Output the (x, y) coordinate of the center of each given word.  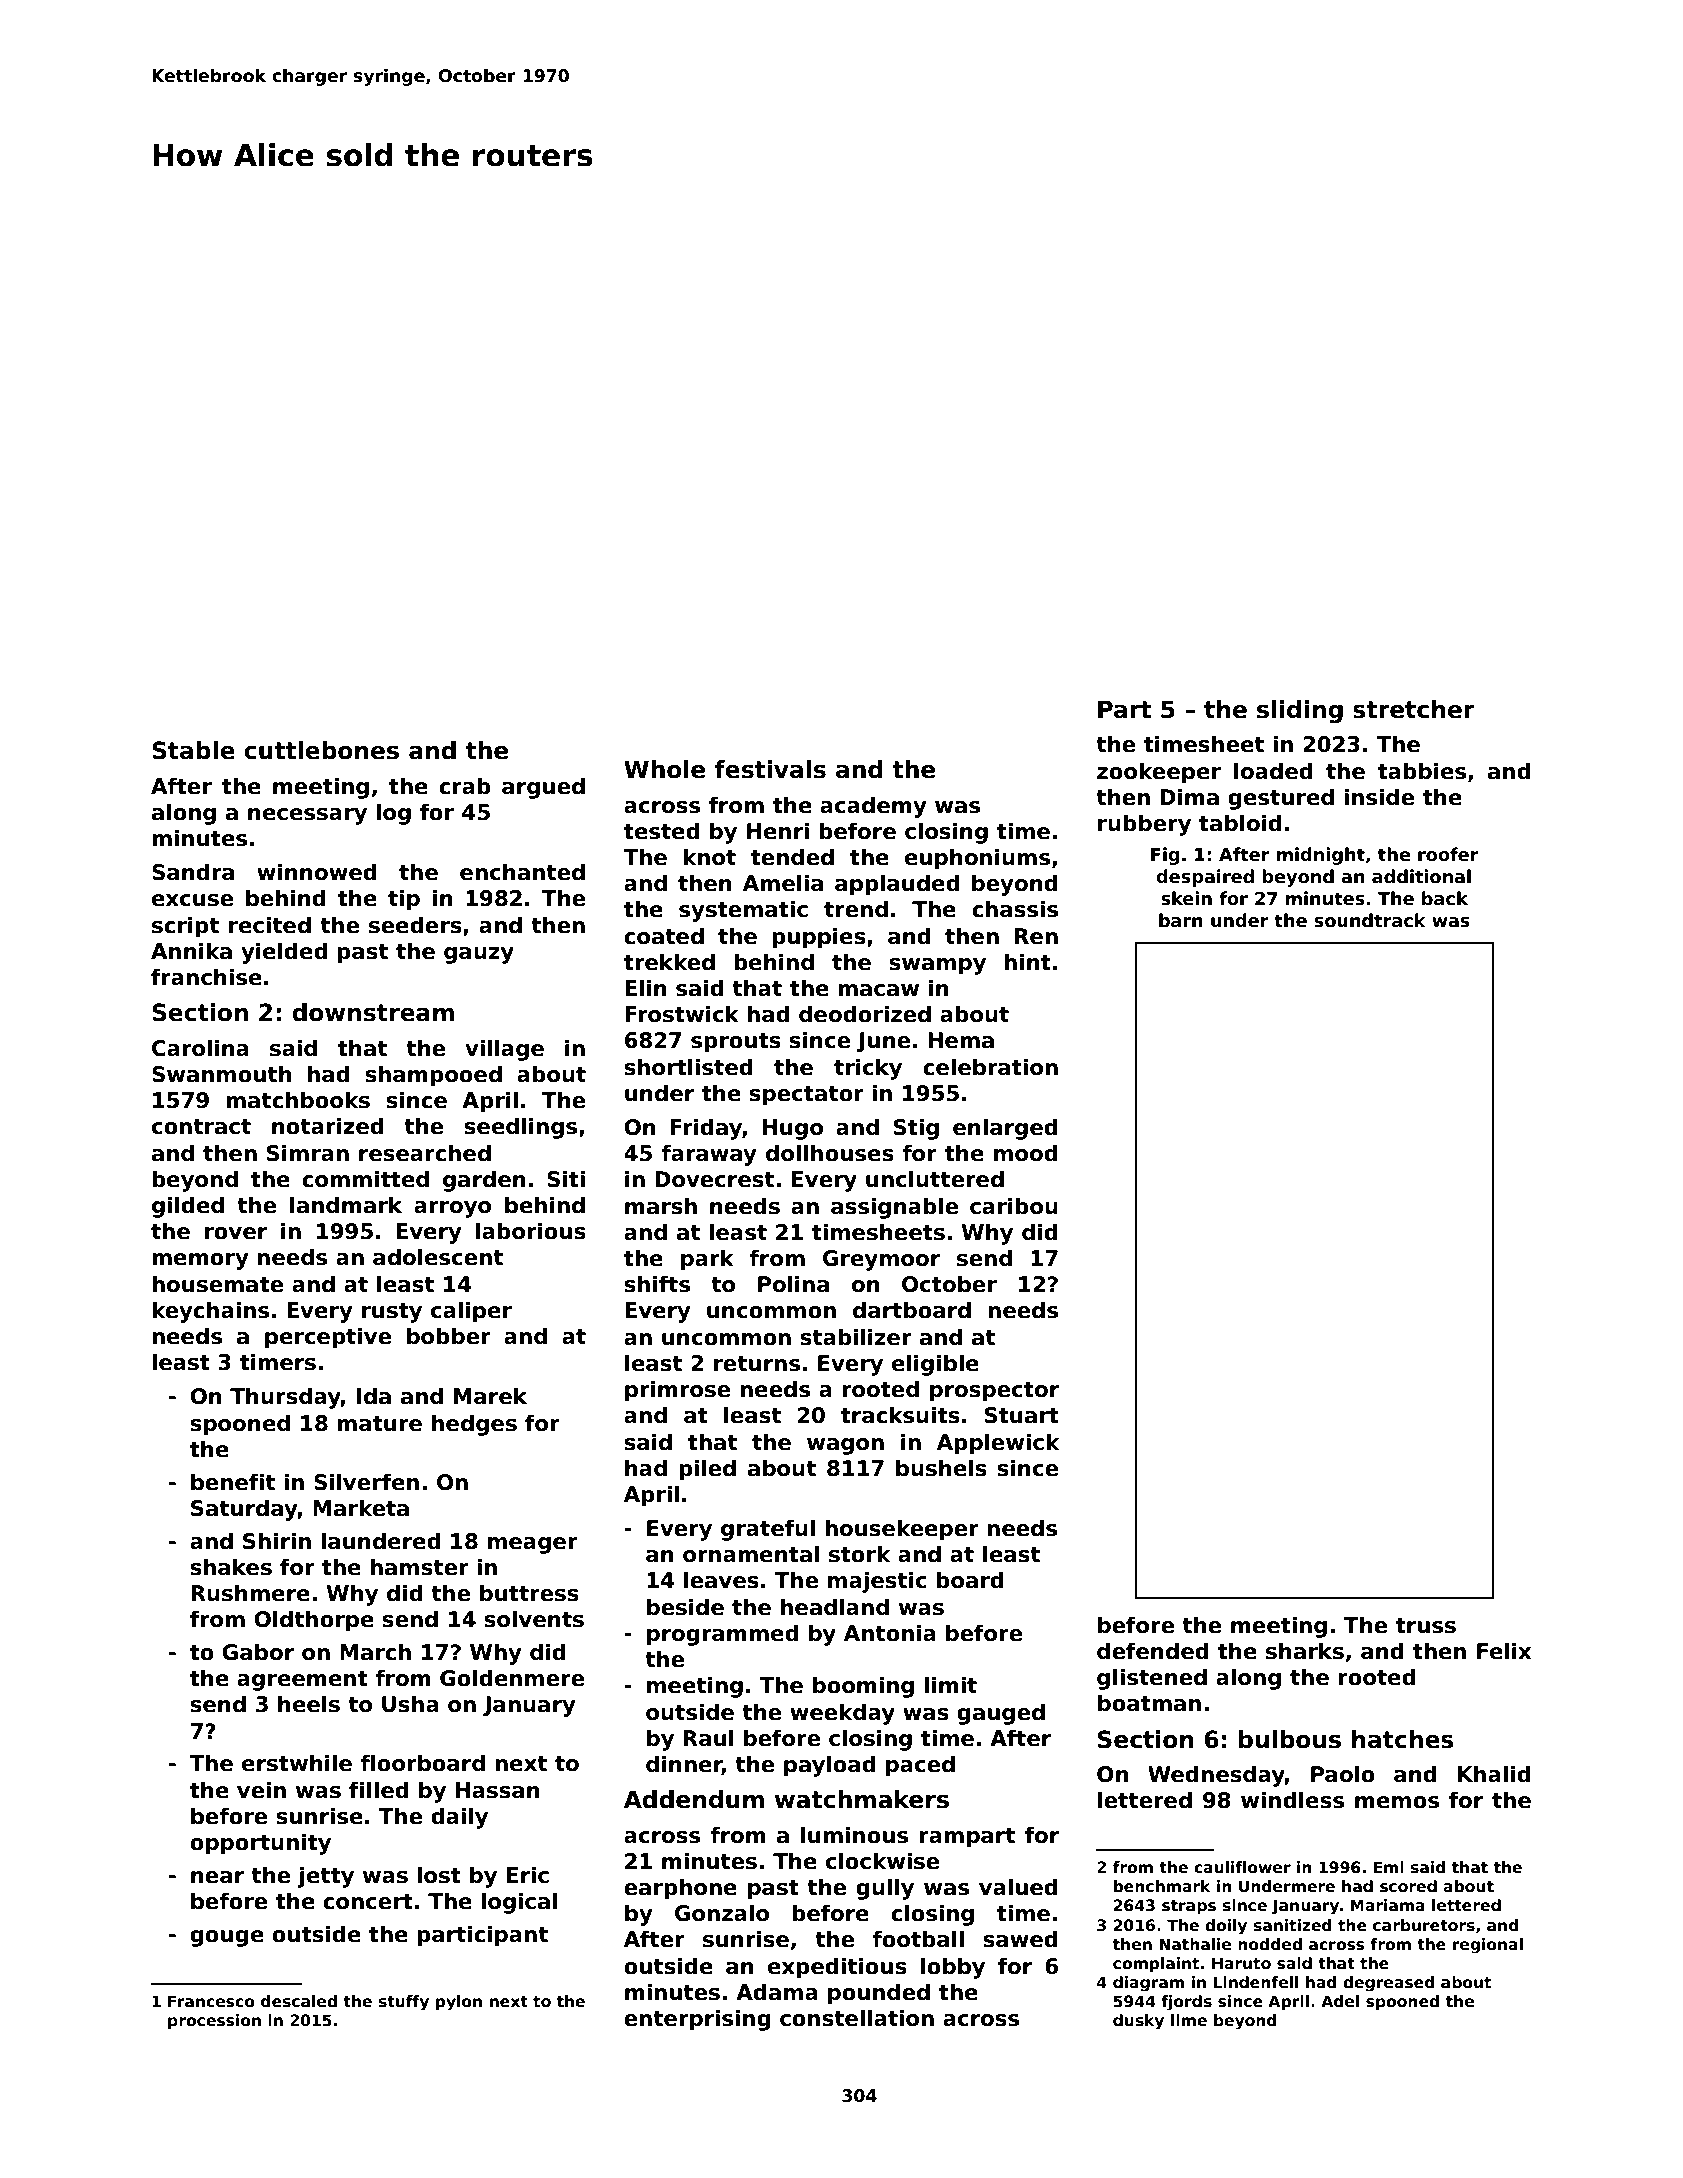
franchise (206, 977)
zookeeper (1159, 773)
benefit (233, 1482)
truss (1426, 1626)
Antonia (890, 1633)
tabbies (1422, 771)
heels (309, 1704)
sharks (1305, 1651)
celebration (990, 1067)
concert (368, 1902)
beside (685, 1607)
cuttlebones (321, 750)
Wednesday (1216, 1776)
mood (1025, 1153)
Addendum (694, 1799)
